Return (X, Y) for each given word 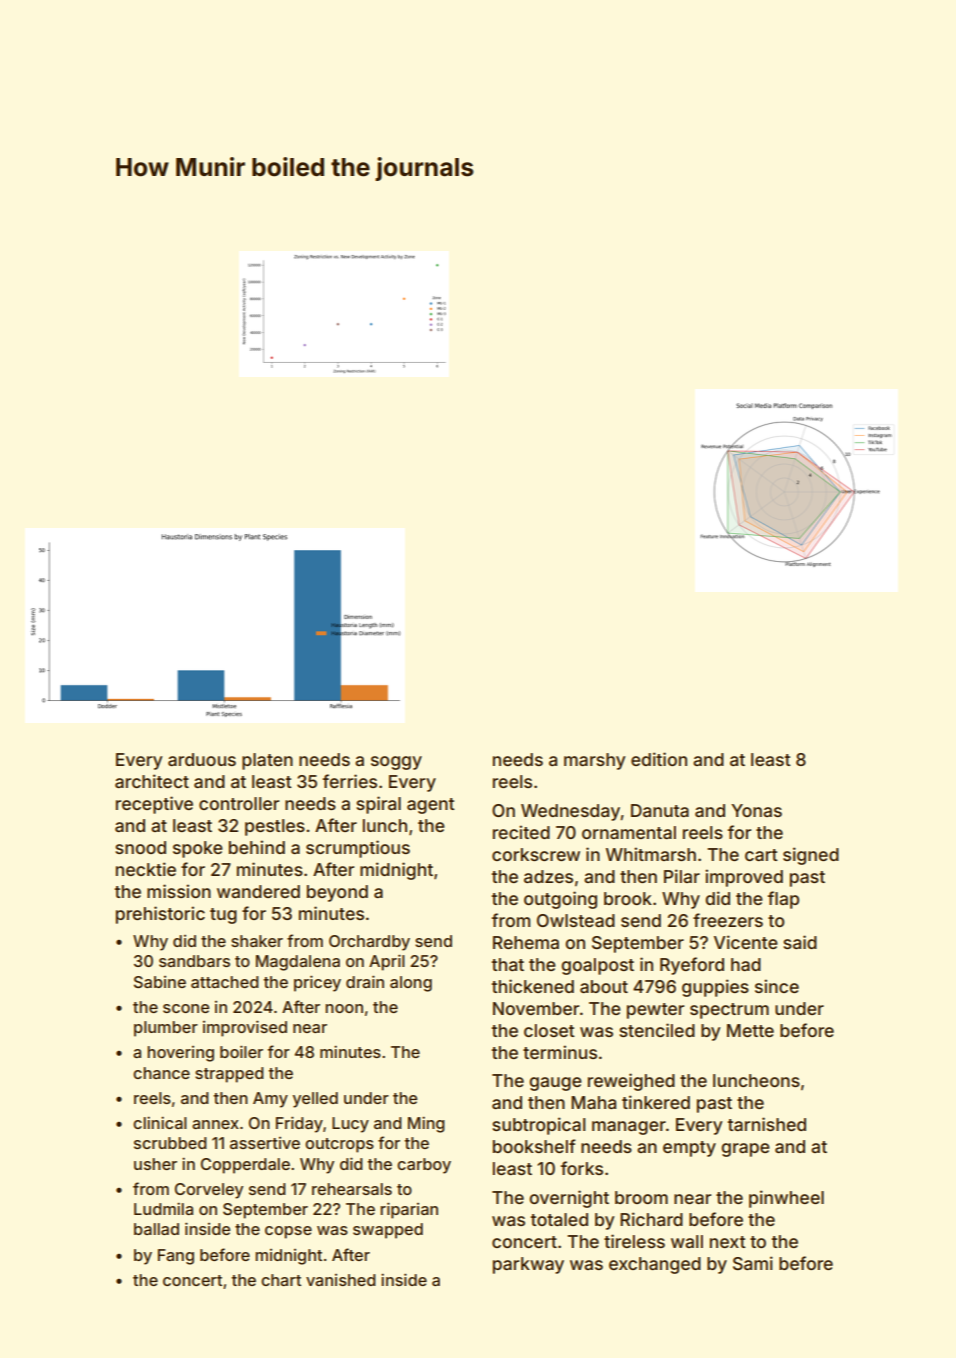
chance (161, 1073)
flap (783, 900)
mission (179, 891)
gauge (555, 1084)
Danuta (660, 810)
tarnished (767, 1124)
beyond (337, 893)
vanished (341, 1280)
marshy (595, 761)
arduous (202, 759)
